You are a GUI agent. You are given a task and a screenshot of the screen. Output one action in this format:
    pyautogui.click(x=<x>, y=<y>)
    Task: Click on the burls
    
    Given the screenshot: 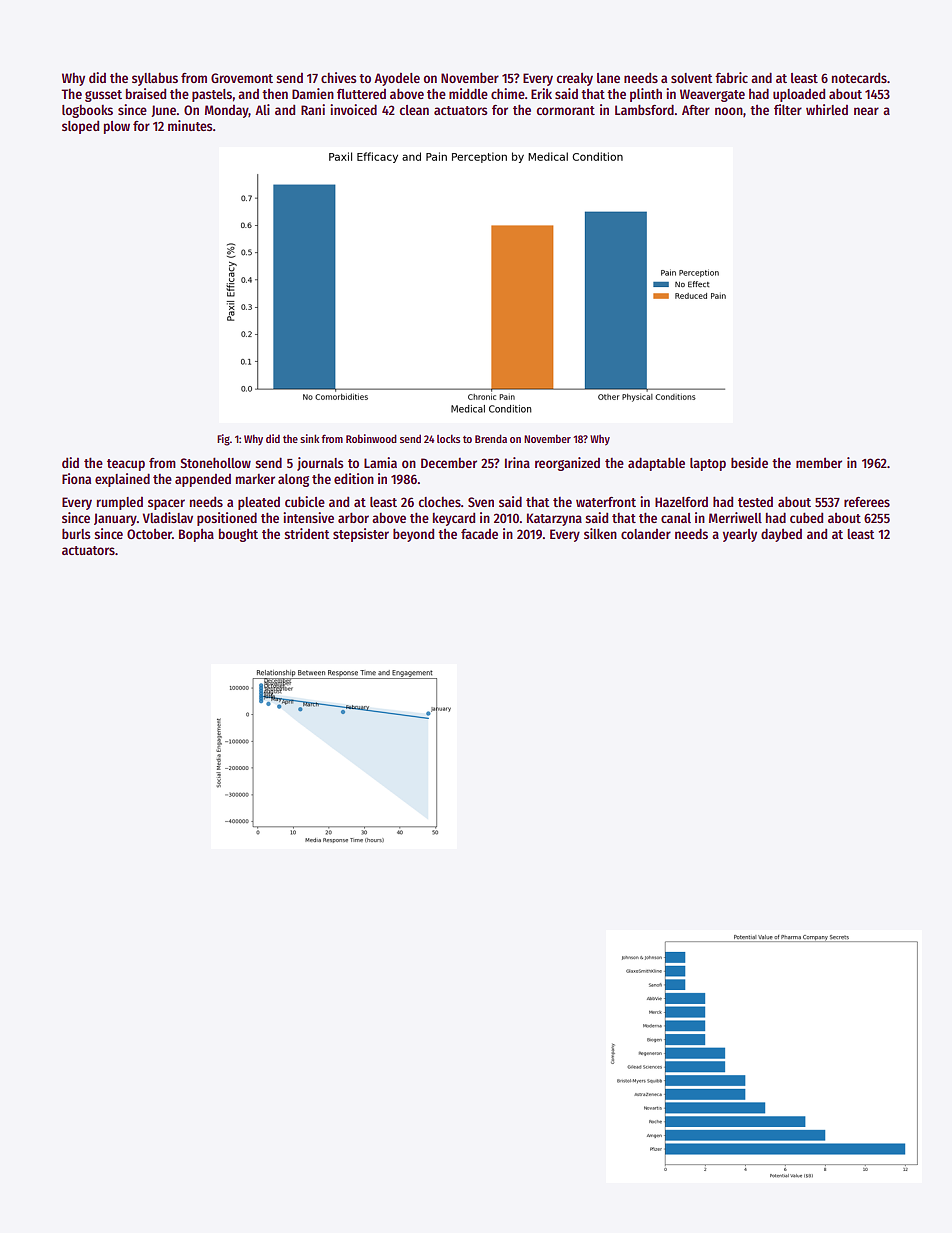 What is the action you would take?
    pyautogui.click(x=76, y=533)
